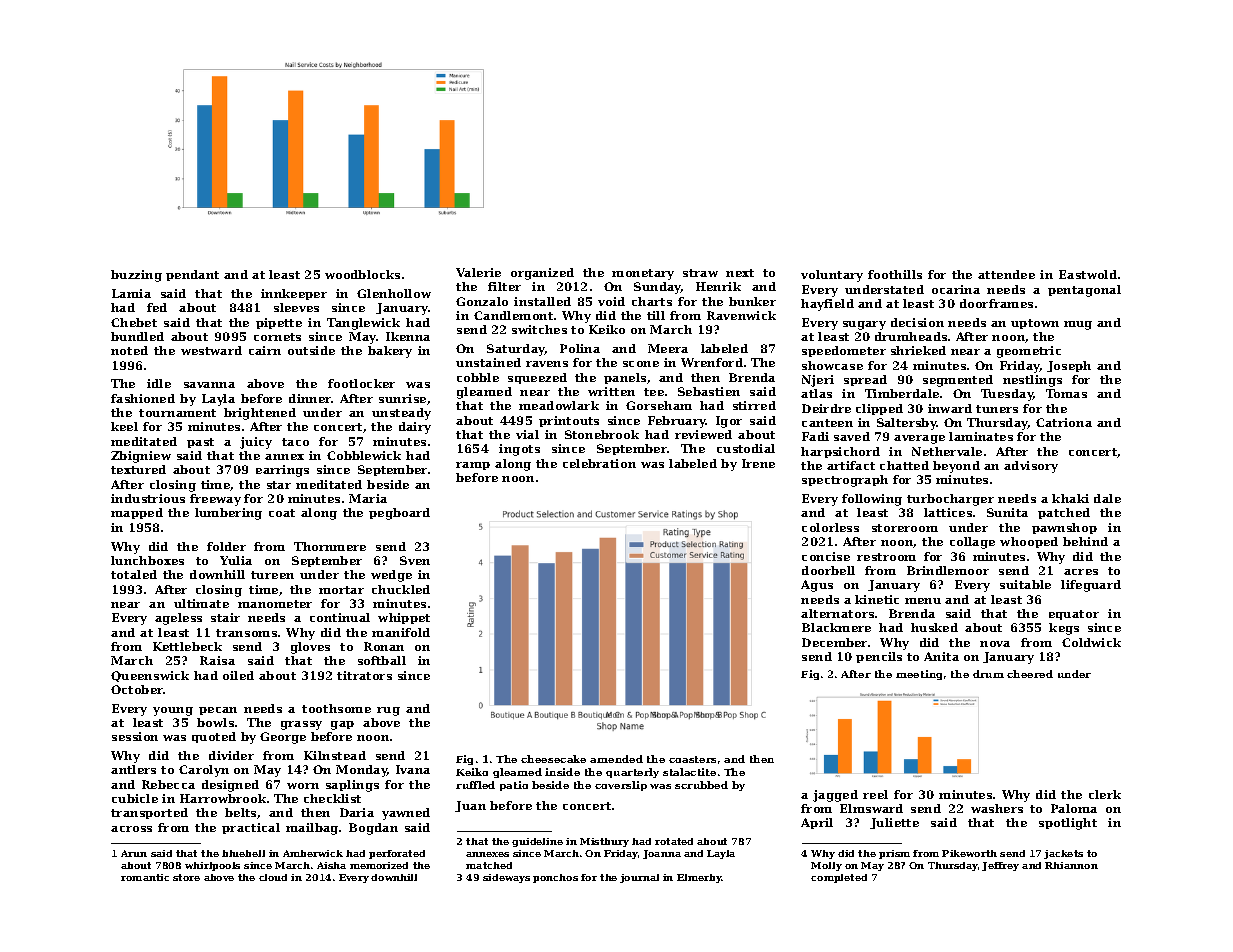 The width and height of the document is (1233, 952). Describe the element at coordinates (604, 842) in the document. I see `Mistbury` at that location.
